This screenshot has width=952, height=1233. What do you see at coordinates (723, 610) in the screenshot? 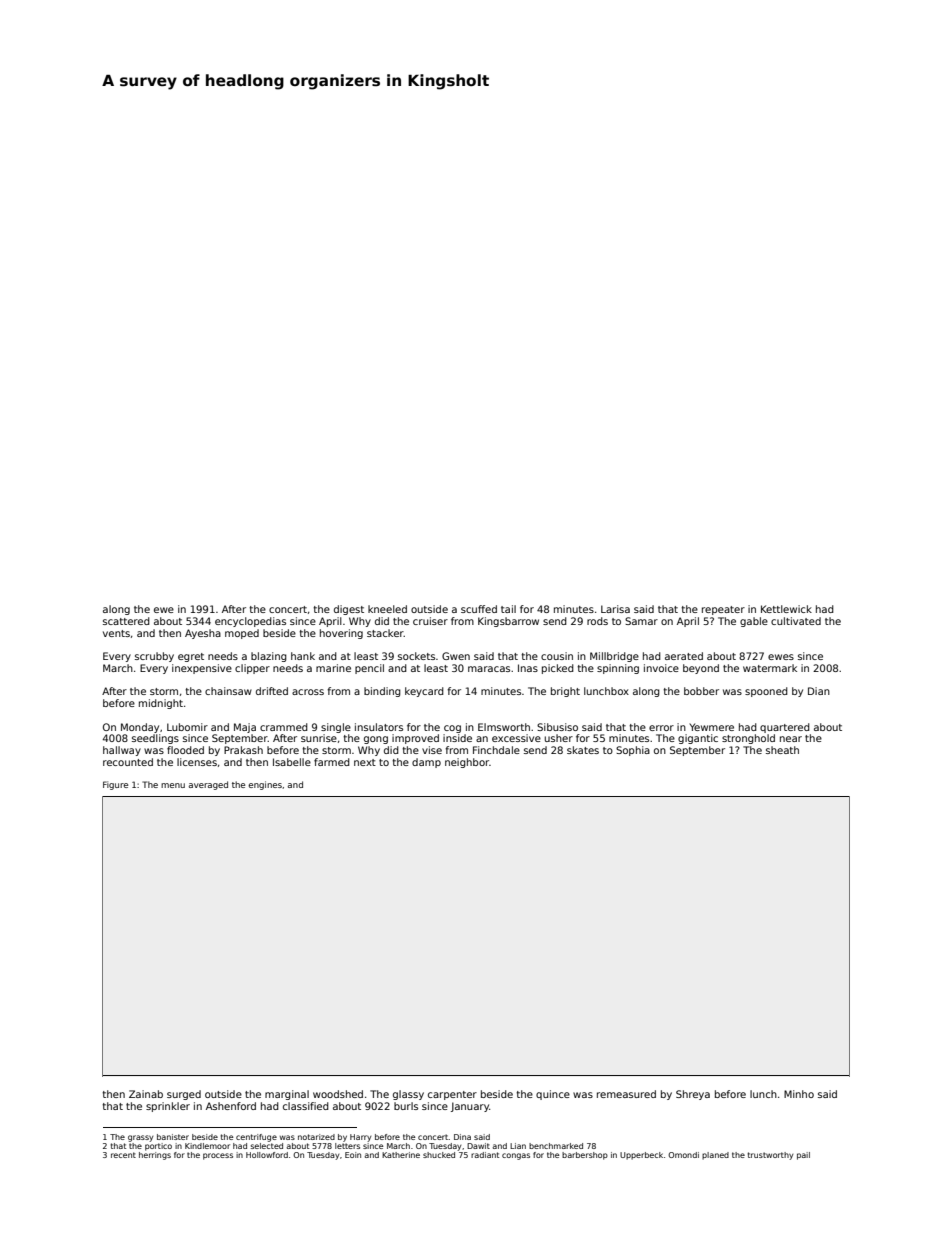
I see `repeater` at bounding box center [723, 610].
